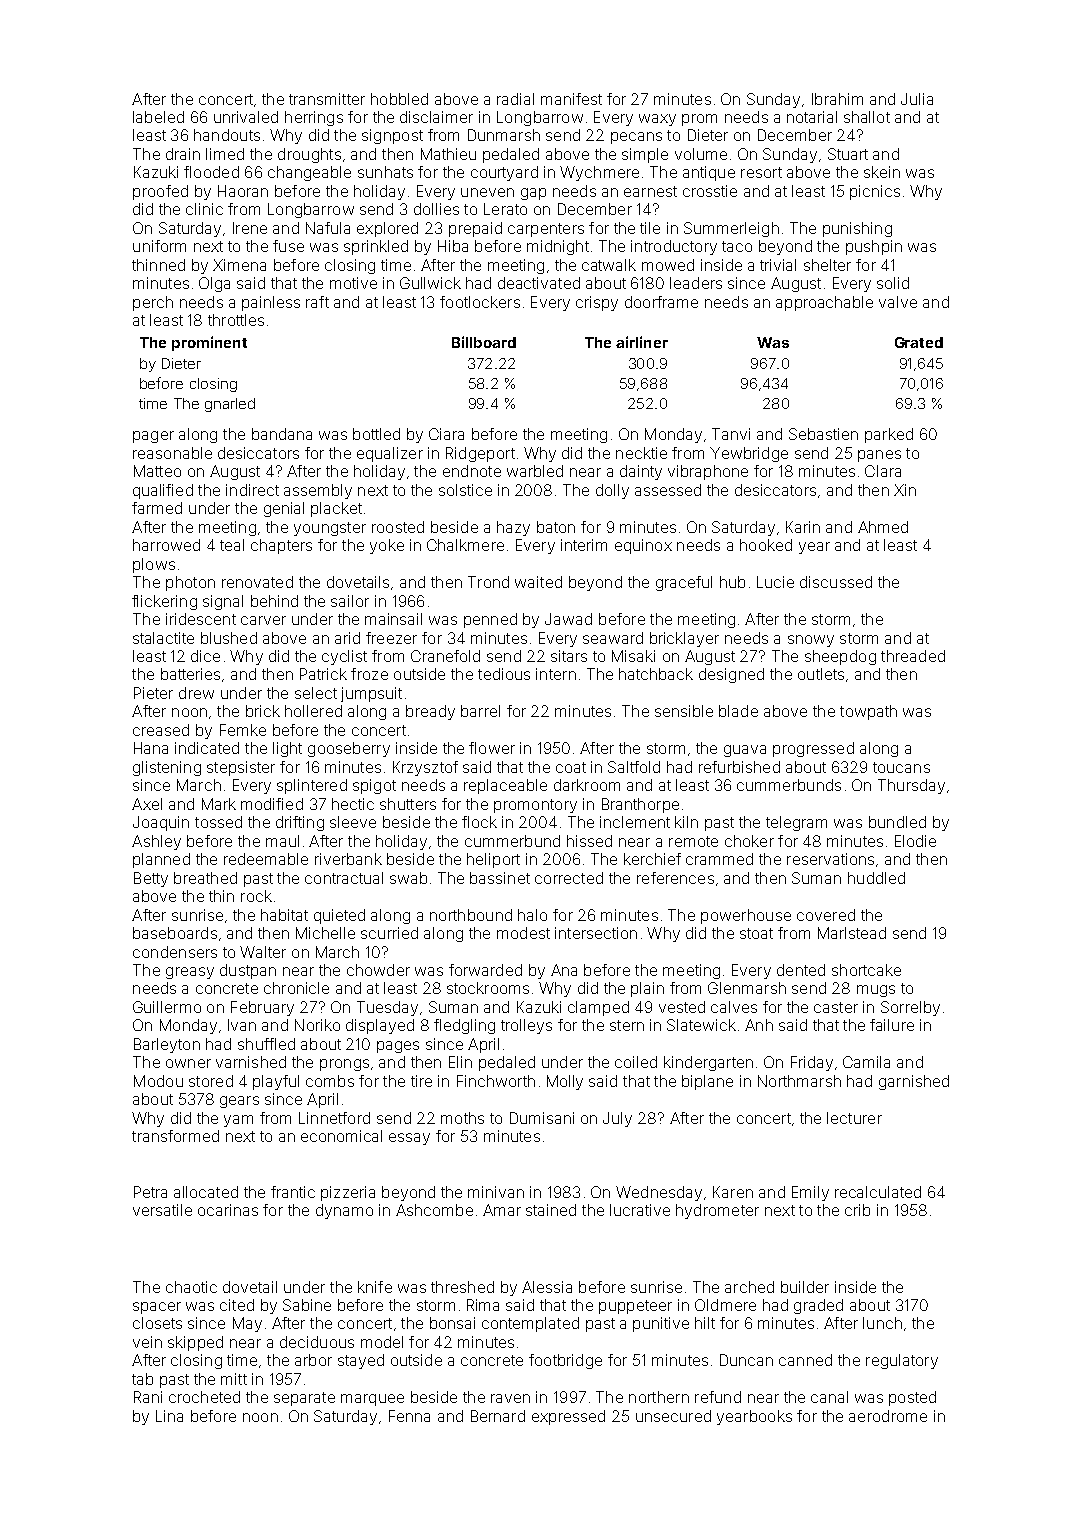  I want to click on punitive, so click(661, 1324).
